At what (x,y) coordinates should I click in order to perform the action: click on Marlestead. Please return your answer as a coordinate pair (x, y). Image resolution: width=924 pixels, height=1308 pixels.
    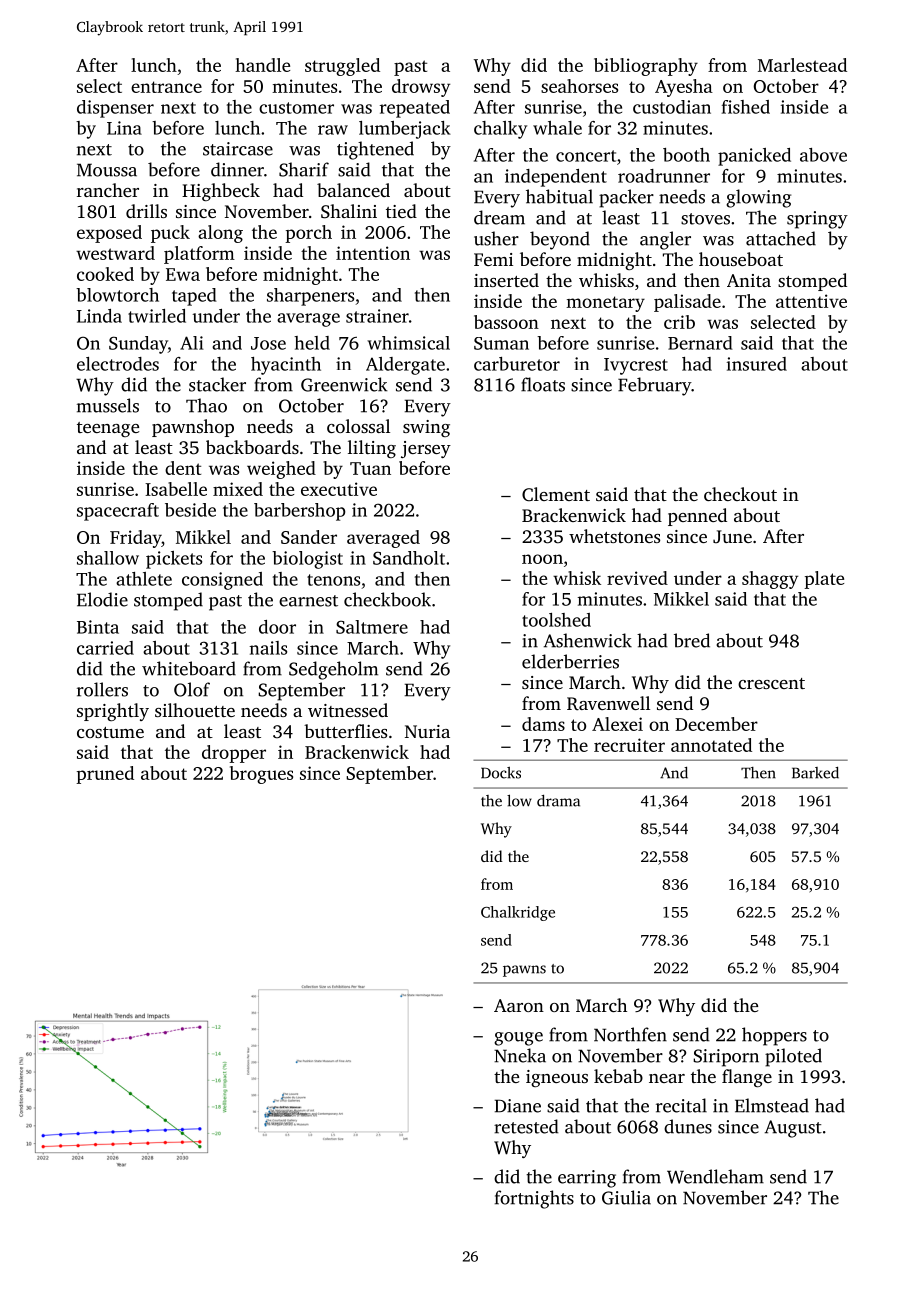
    Looking at the image, I should click on (802, 65).
